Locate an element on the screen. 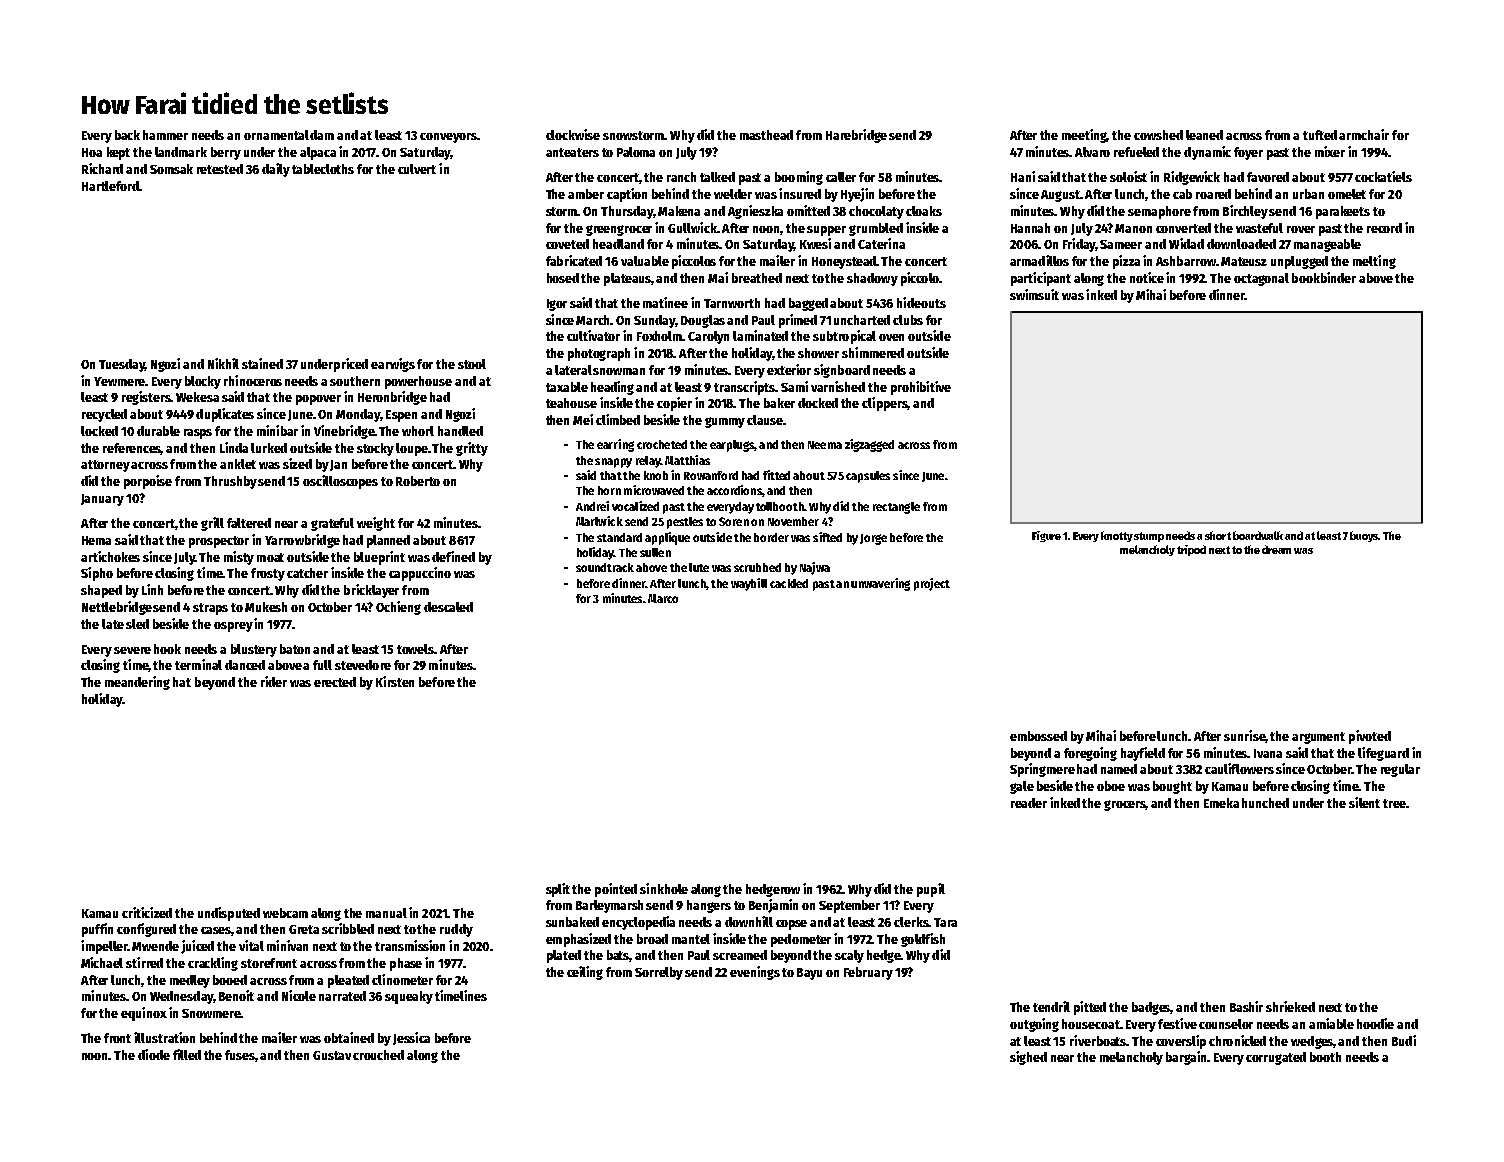  boardwalk is located at coordinates (1258, 535).
